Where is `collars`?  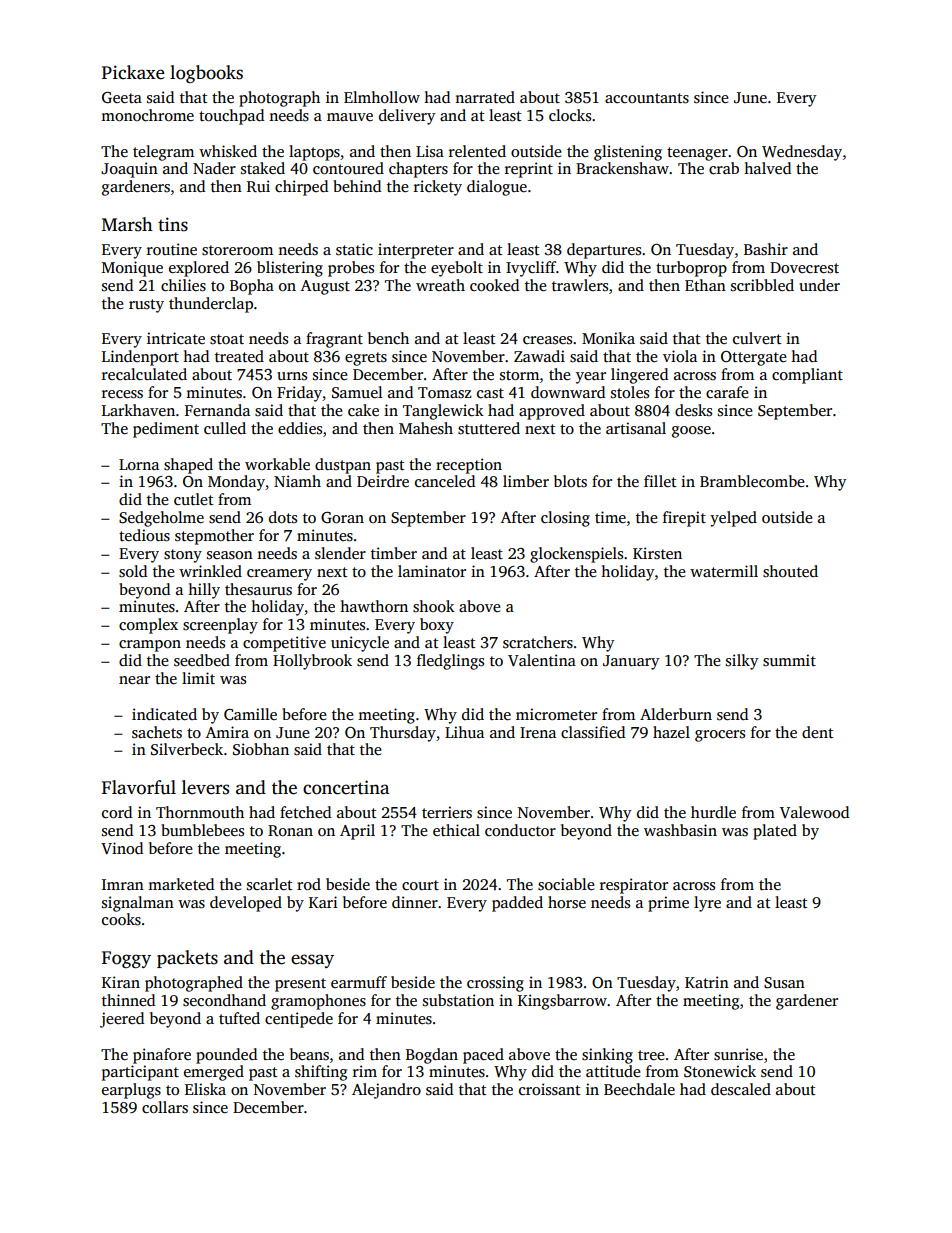 collars is located at coordinates (165, 1107).
